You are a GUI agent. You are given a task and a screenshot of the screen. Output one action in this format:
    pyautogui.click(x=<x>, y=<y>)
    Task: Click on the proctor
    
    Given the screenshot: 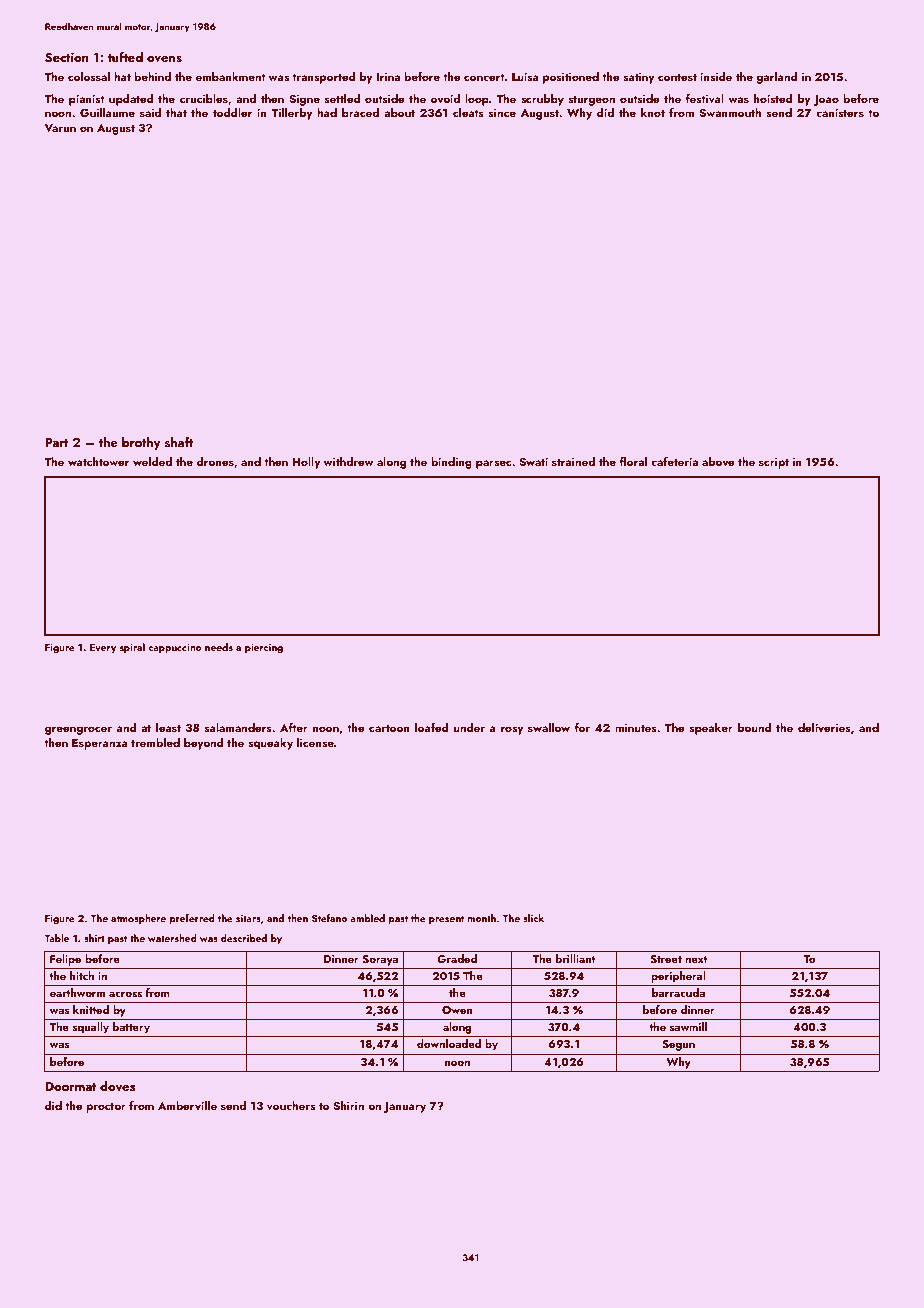 What is the action you would take?
    pyautogui.click(x=106, y=1108)
